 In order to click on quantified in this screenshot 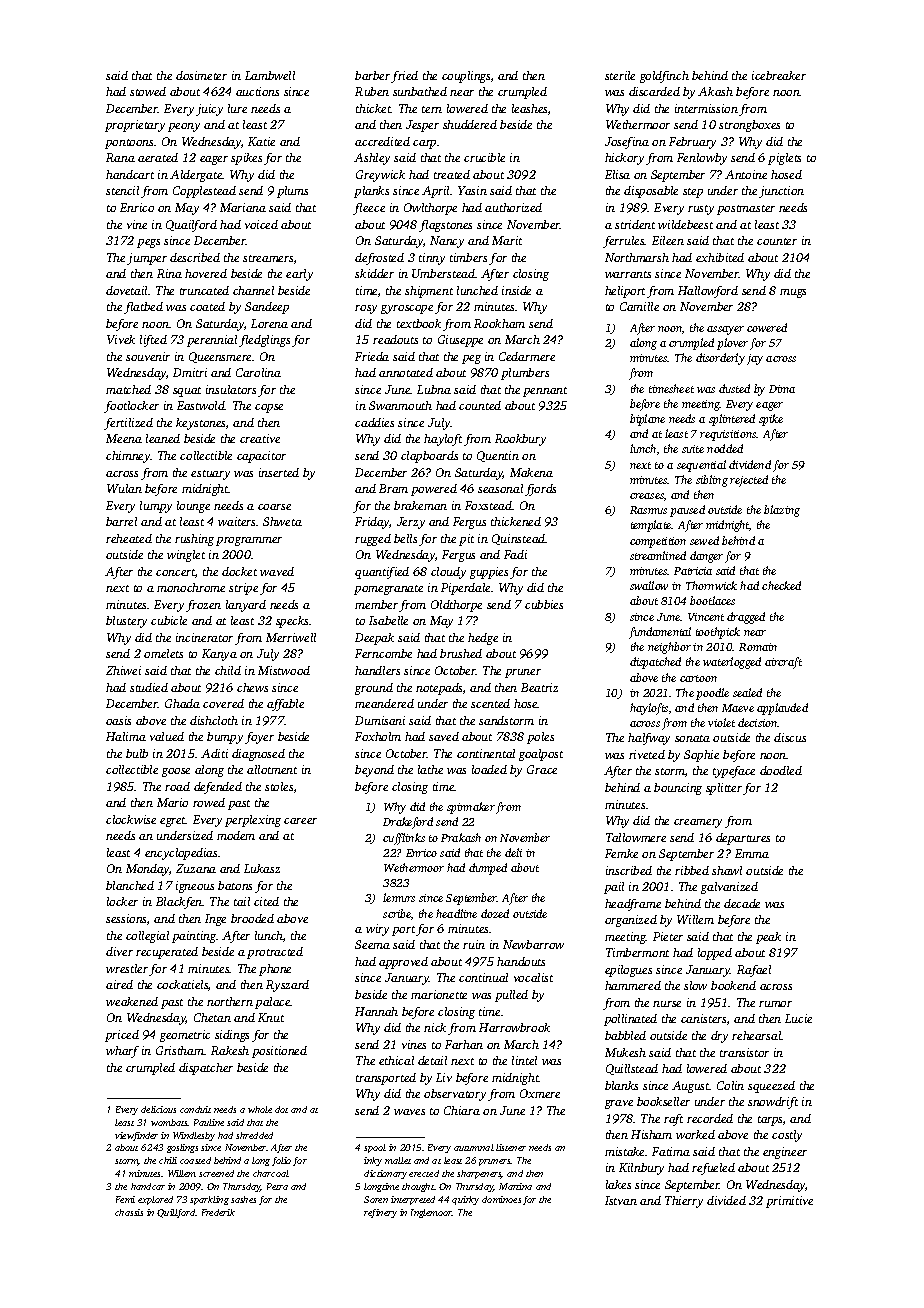, I will do `click(382, 573)`.
